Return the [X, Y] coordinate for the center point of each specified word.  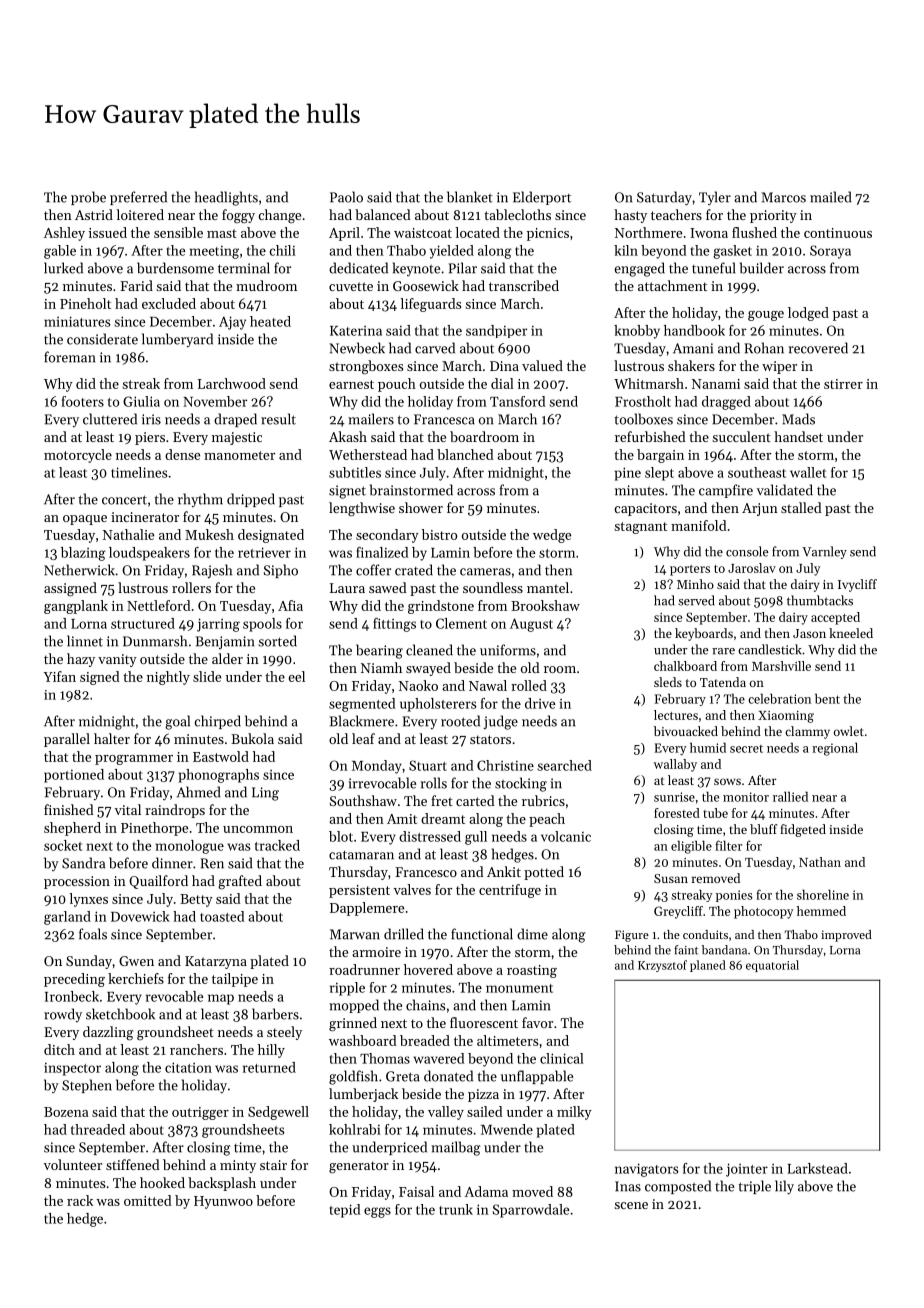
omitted [148, 1200]
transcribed [524, 285]
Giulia [141, 401]
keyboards [704, 634]
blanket [470, 197]
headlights [226, 198]
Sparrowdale [531, 1211]
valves [412, 889]
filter [728, 845]
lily [784, 1187]
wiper [779, 367]
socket [63, 845]
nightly [168, 678]
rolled [529, 685]
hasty [630, 216]
